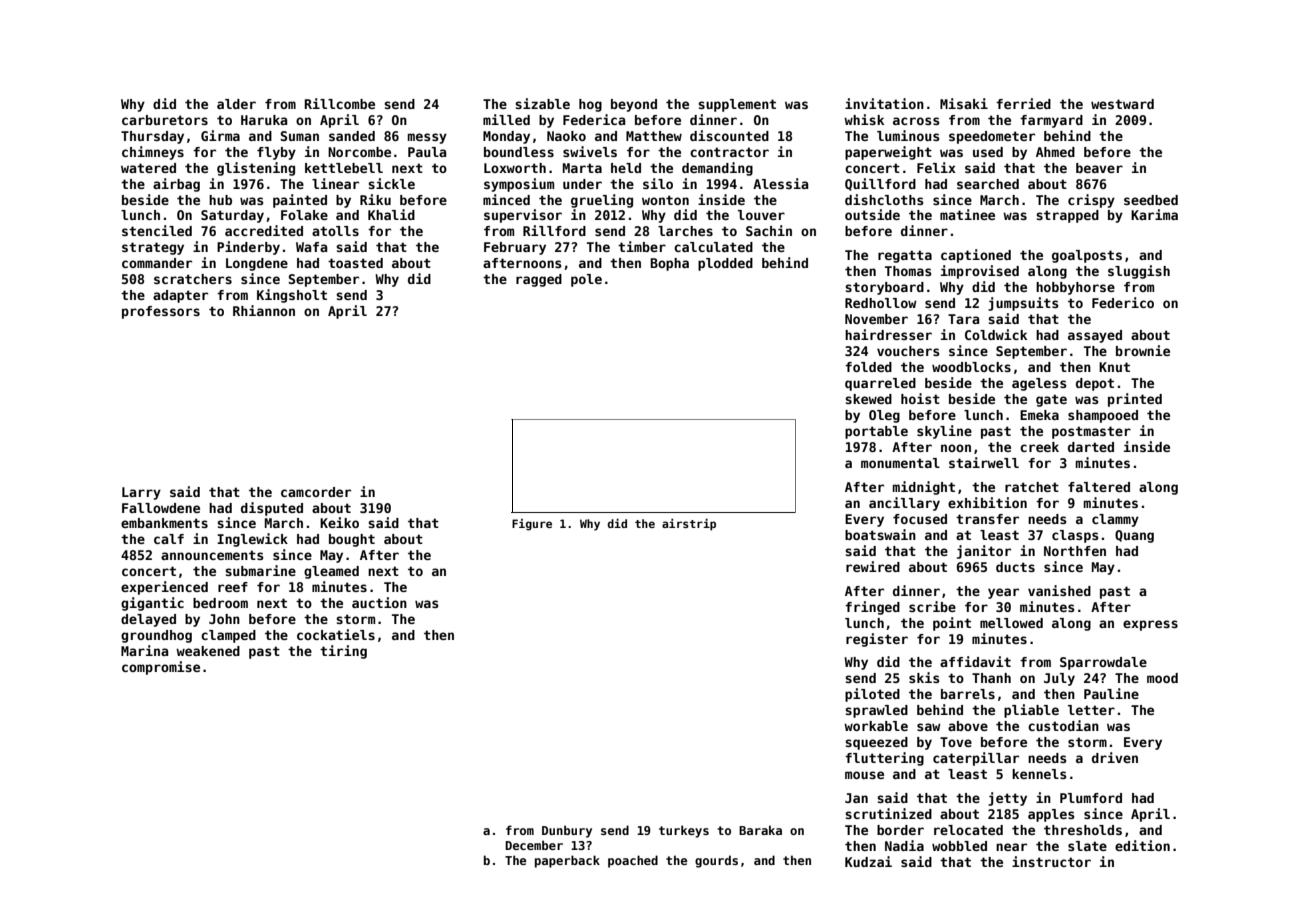 The image size is (1308, 924). I want to click on grueling, so click(602, 201).
